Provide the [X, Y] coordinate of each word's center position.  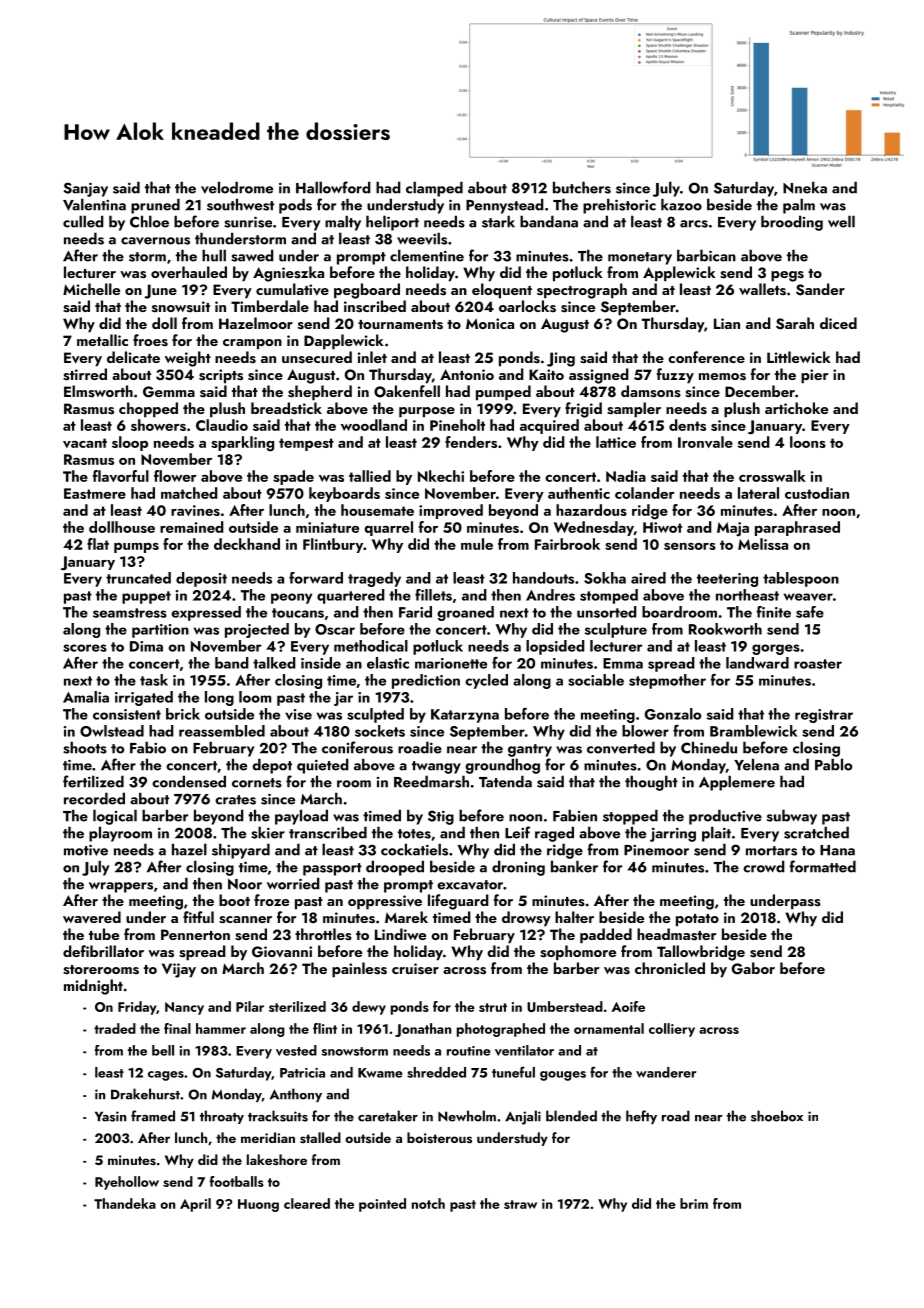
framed [153, 1116]
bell [163, 1050]
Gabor [753, 968]
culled [83, 221]
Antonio [467, 374]
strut [493, 1007]
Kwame [380, 1073]
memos [722, 377]
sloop [130, 443]
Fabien [575, 815]
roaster [818, 664]
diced [838, 323]
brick [183, 714]
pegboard [367, 291]
